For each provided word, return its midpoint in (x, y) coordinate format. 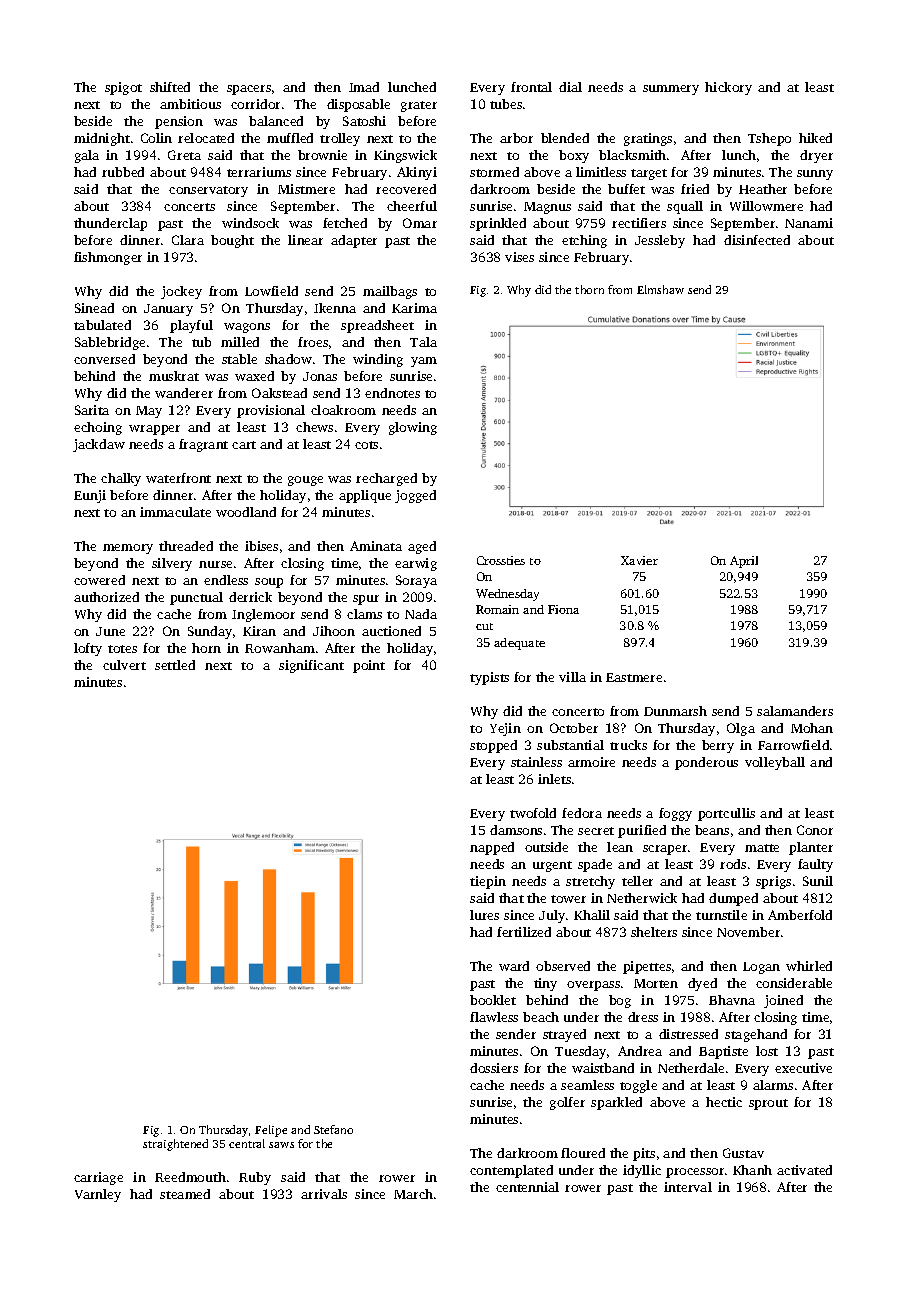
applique (365, 496)
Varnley (98, 1195)
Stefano (333, 1129)
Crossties (501, 560)
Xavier (639, 560)
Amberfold (800, 915)
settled (175, 665)
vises (519, 257)
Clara (188, 240)
